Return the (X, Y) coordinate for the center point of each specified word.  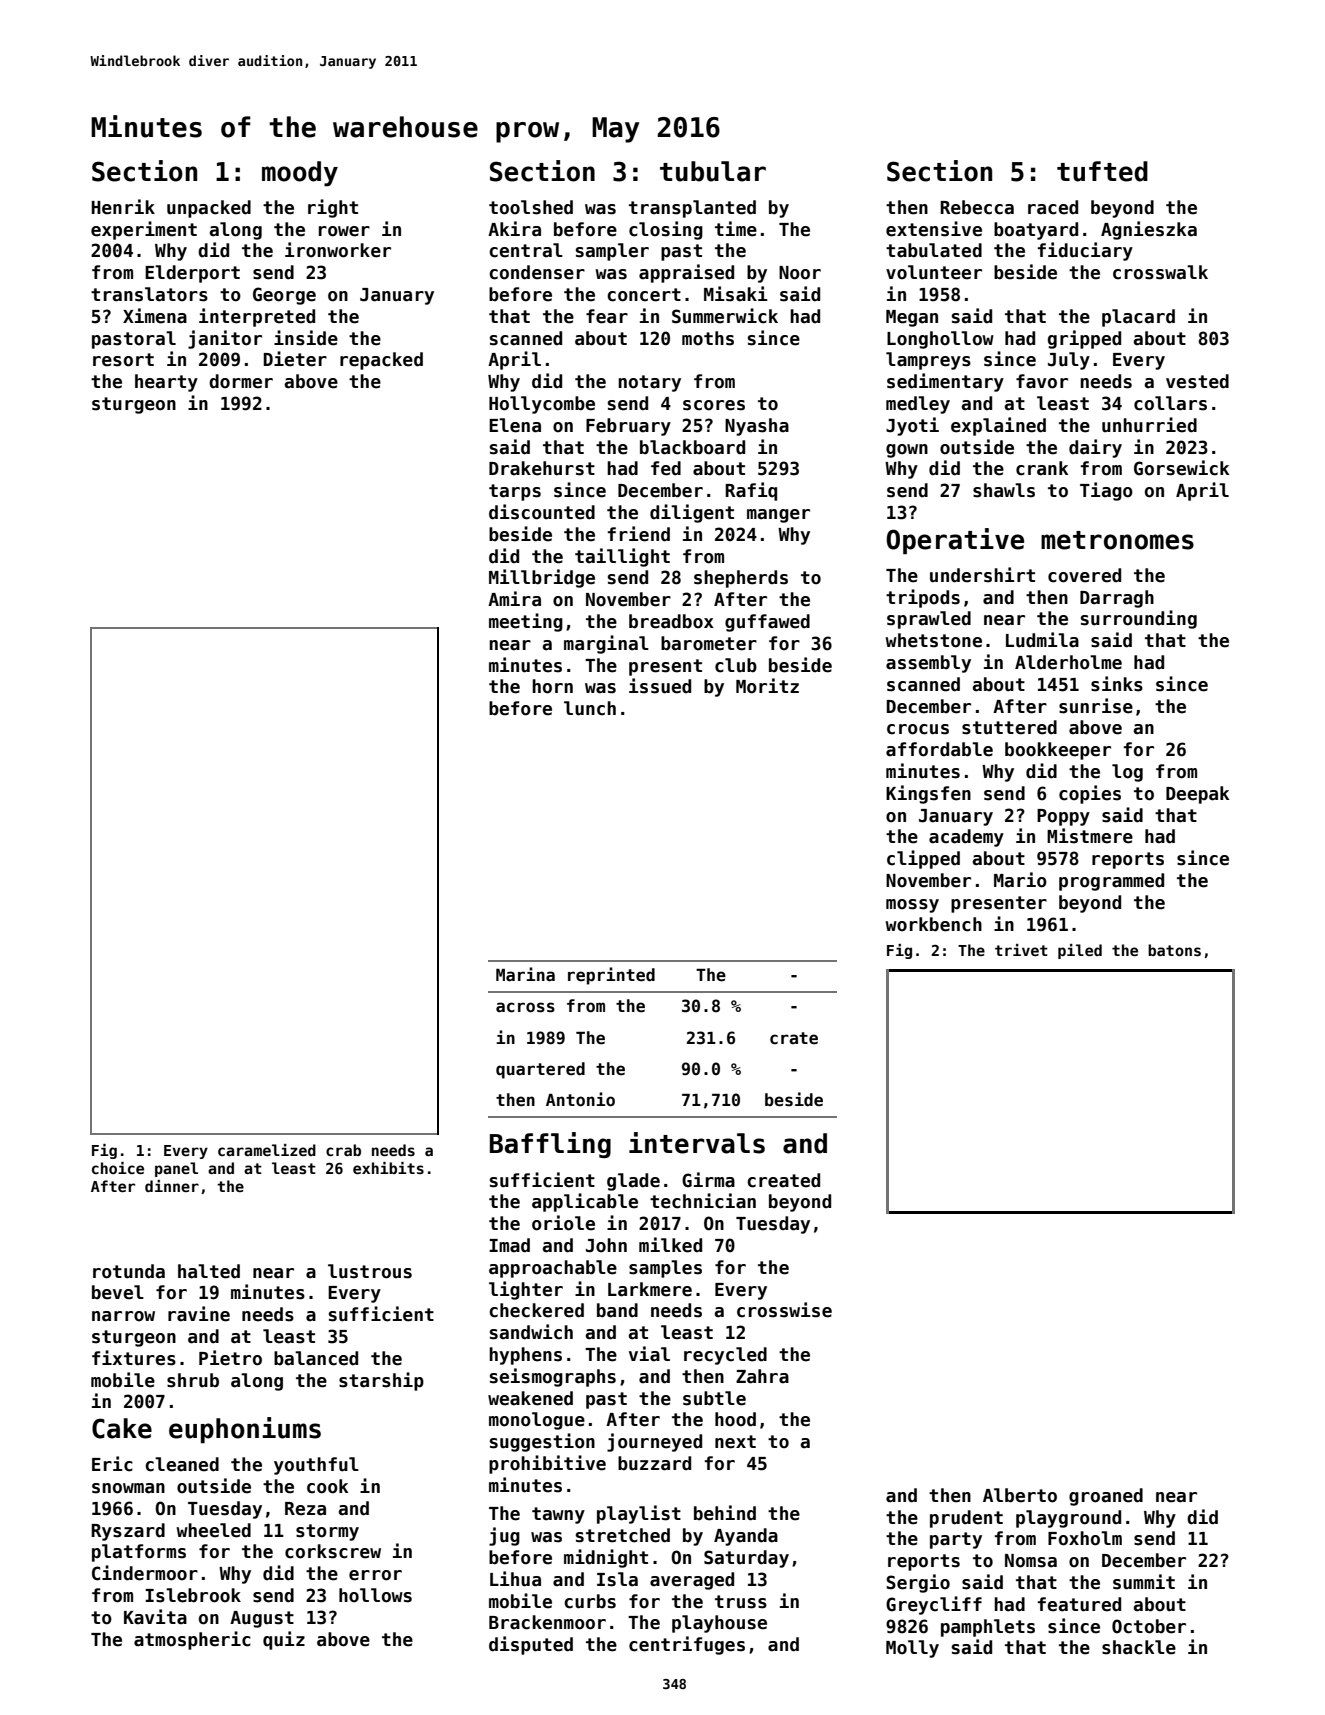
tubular (713, 171)
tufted (1102, 171)
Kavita (155, 1617)
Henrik (123, 207)
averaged (692, 1581)
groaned (1106, 1497)
